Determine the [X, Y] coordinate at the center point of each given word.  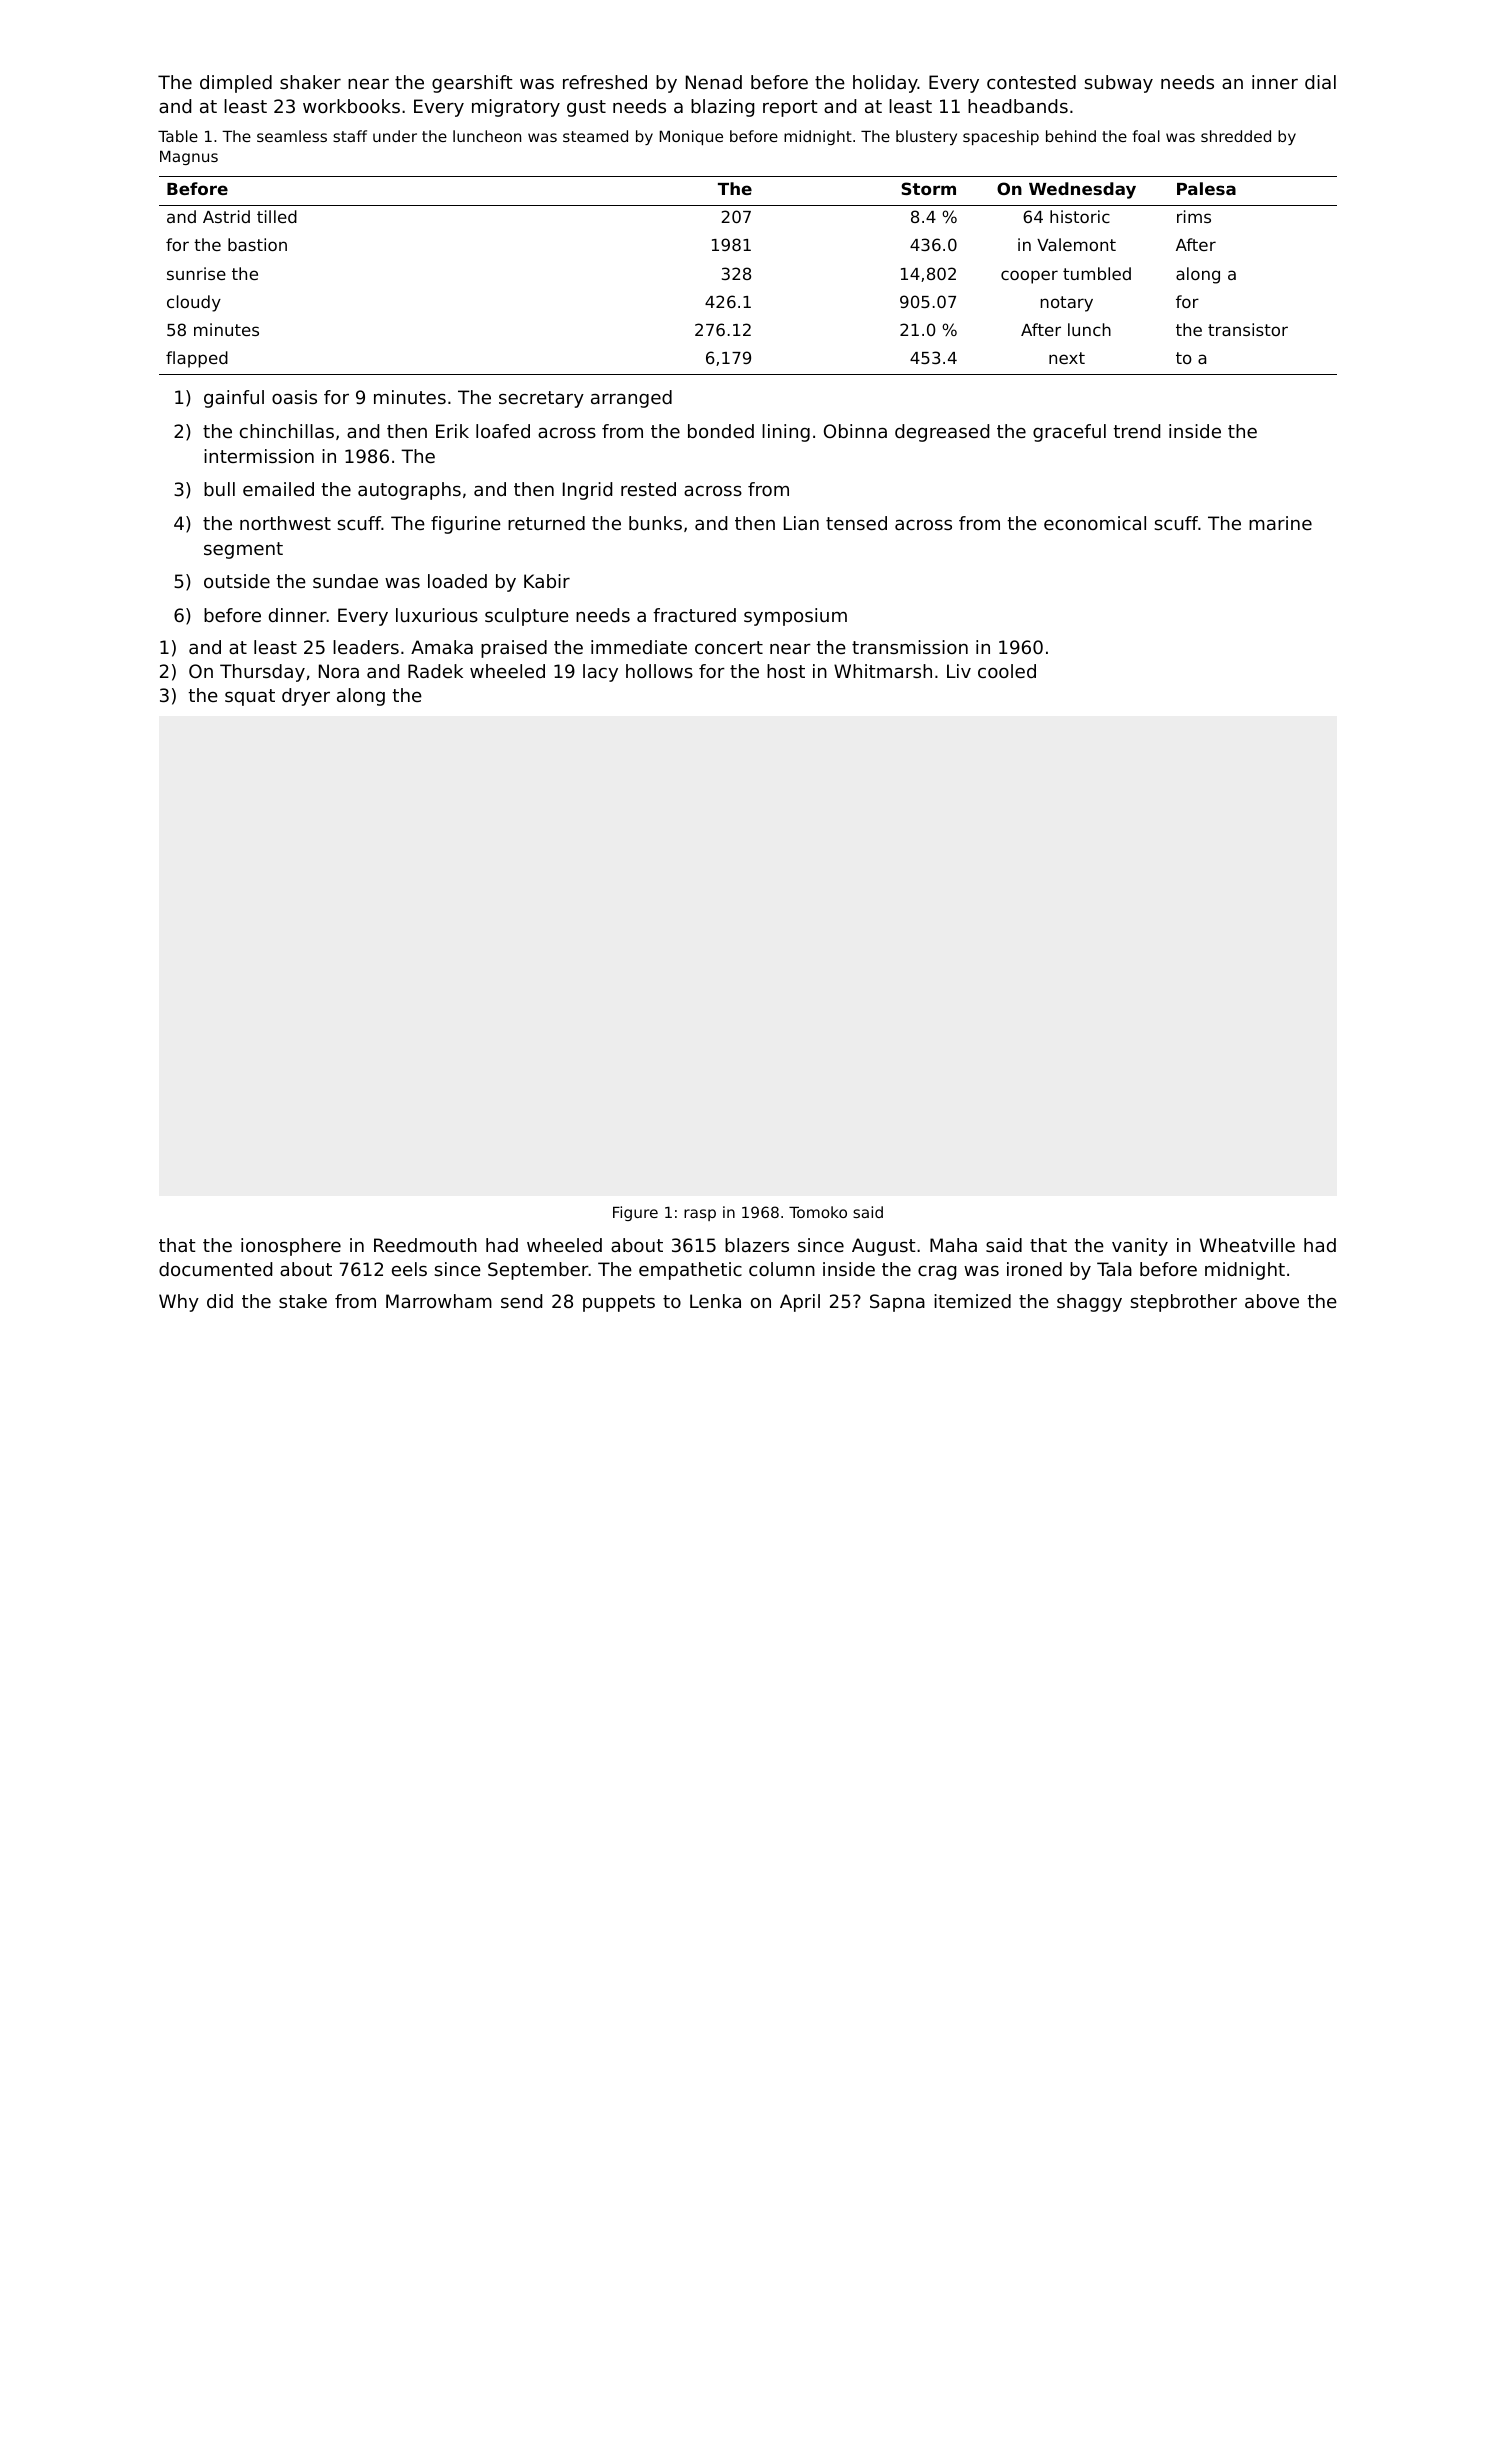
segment [243, 550]
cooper [1029, 277]
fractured [694, 615]
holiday [885, 84]
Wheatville [1247, 1245]
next [1067, 358]
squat [250, 697]
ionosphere [291, 1247]
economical [1095, 523]
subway [1118, 84]
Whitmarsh [883, 671]
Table [178, 136]
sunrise [196, 273]
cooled [1007, 671]
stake [303, 1301]
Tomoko [818, 1212]
